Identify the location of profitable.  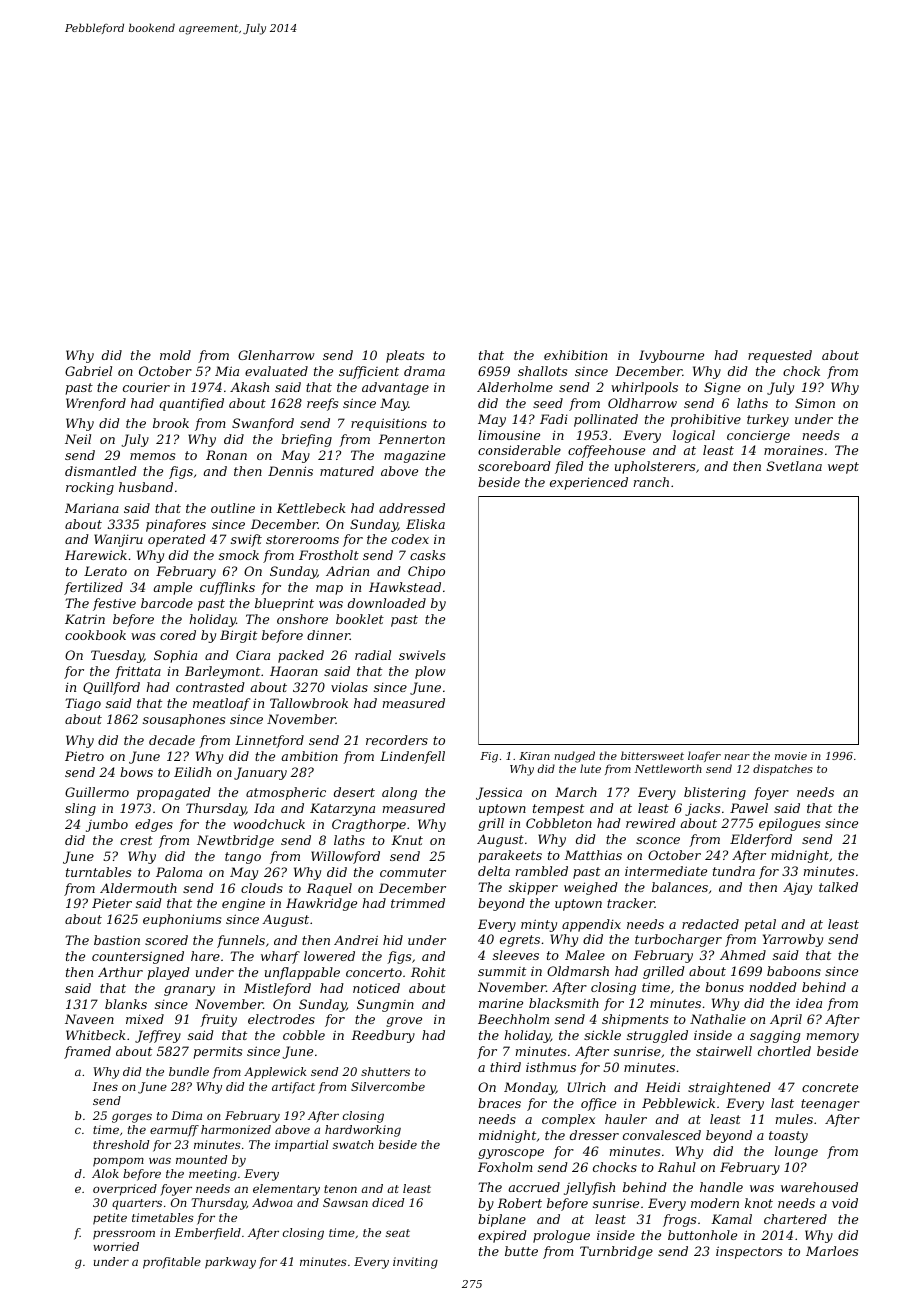
(172, 1263).
